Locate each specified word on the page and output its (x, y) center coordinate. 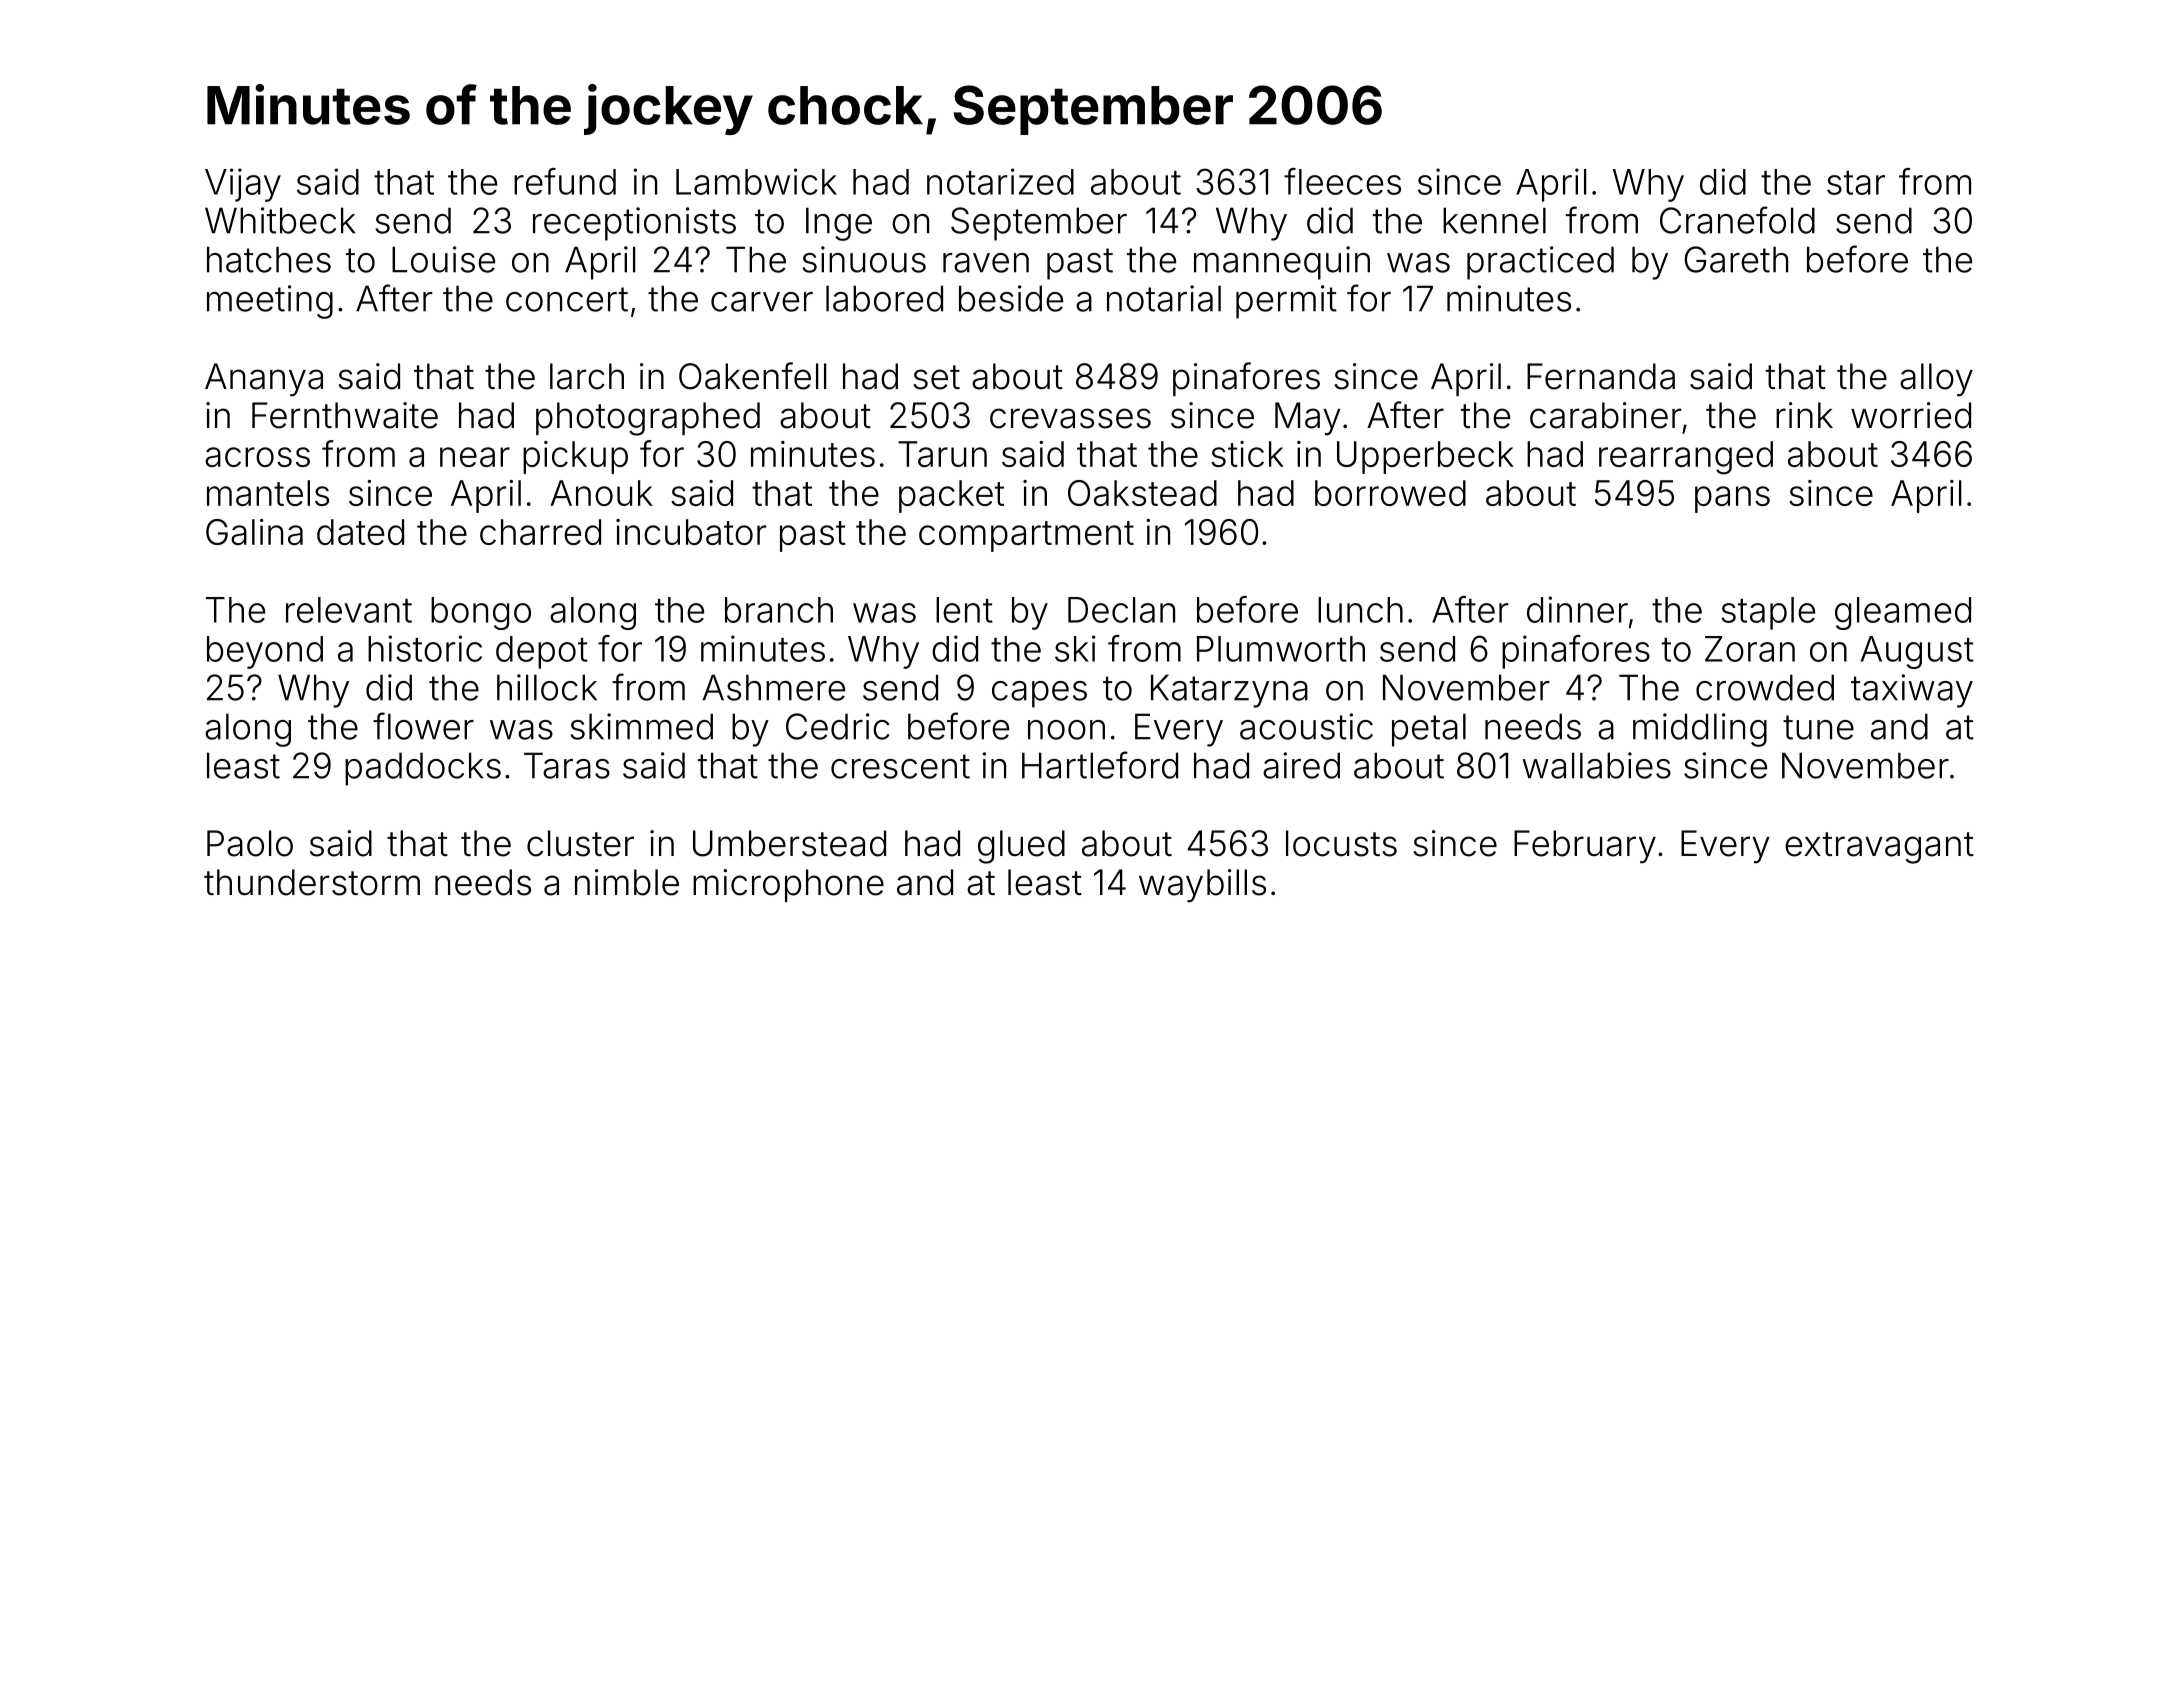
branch (779, 610)
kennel (1494, 220)
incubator (691, 532)
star (1856, 183)
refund (565, 181)
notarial (1164, 298)
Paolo (250, 843)
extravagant (1879, 848)
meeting (270, 302)
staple (1768, 613)
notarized (1000, 181)
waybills (1202, 886)
